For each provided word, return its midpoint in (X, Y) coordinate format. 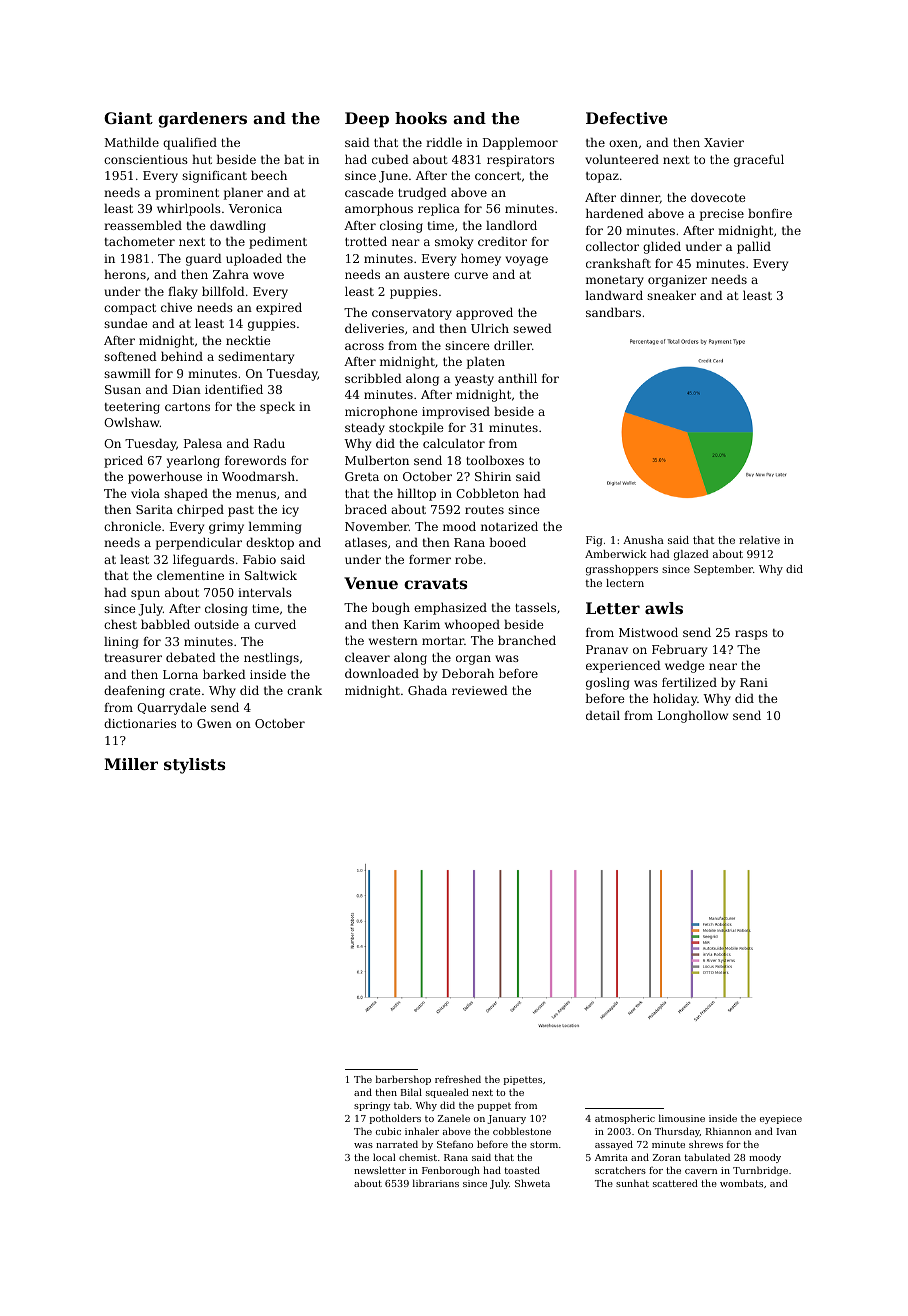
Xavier (724, 142)
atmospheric (625, 1119)
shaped (186, 494)
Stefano (455, 1144)
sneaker (671, 295)
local (384, 1157)
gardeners (202, 120)
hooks (421, 118)
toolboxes (495, 460)
